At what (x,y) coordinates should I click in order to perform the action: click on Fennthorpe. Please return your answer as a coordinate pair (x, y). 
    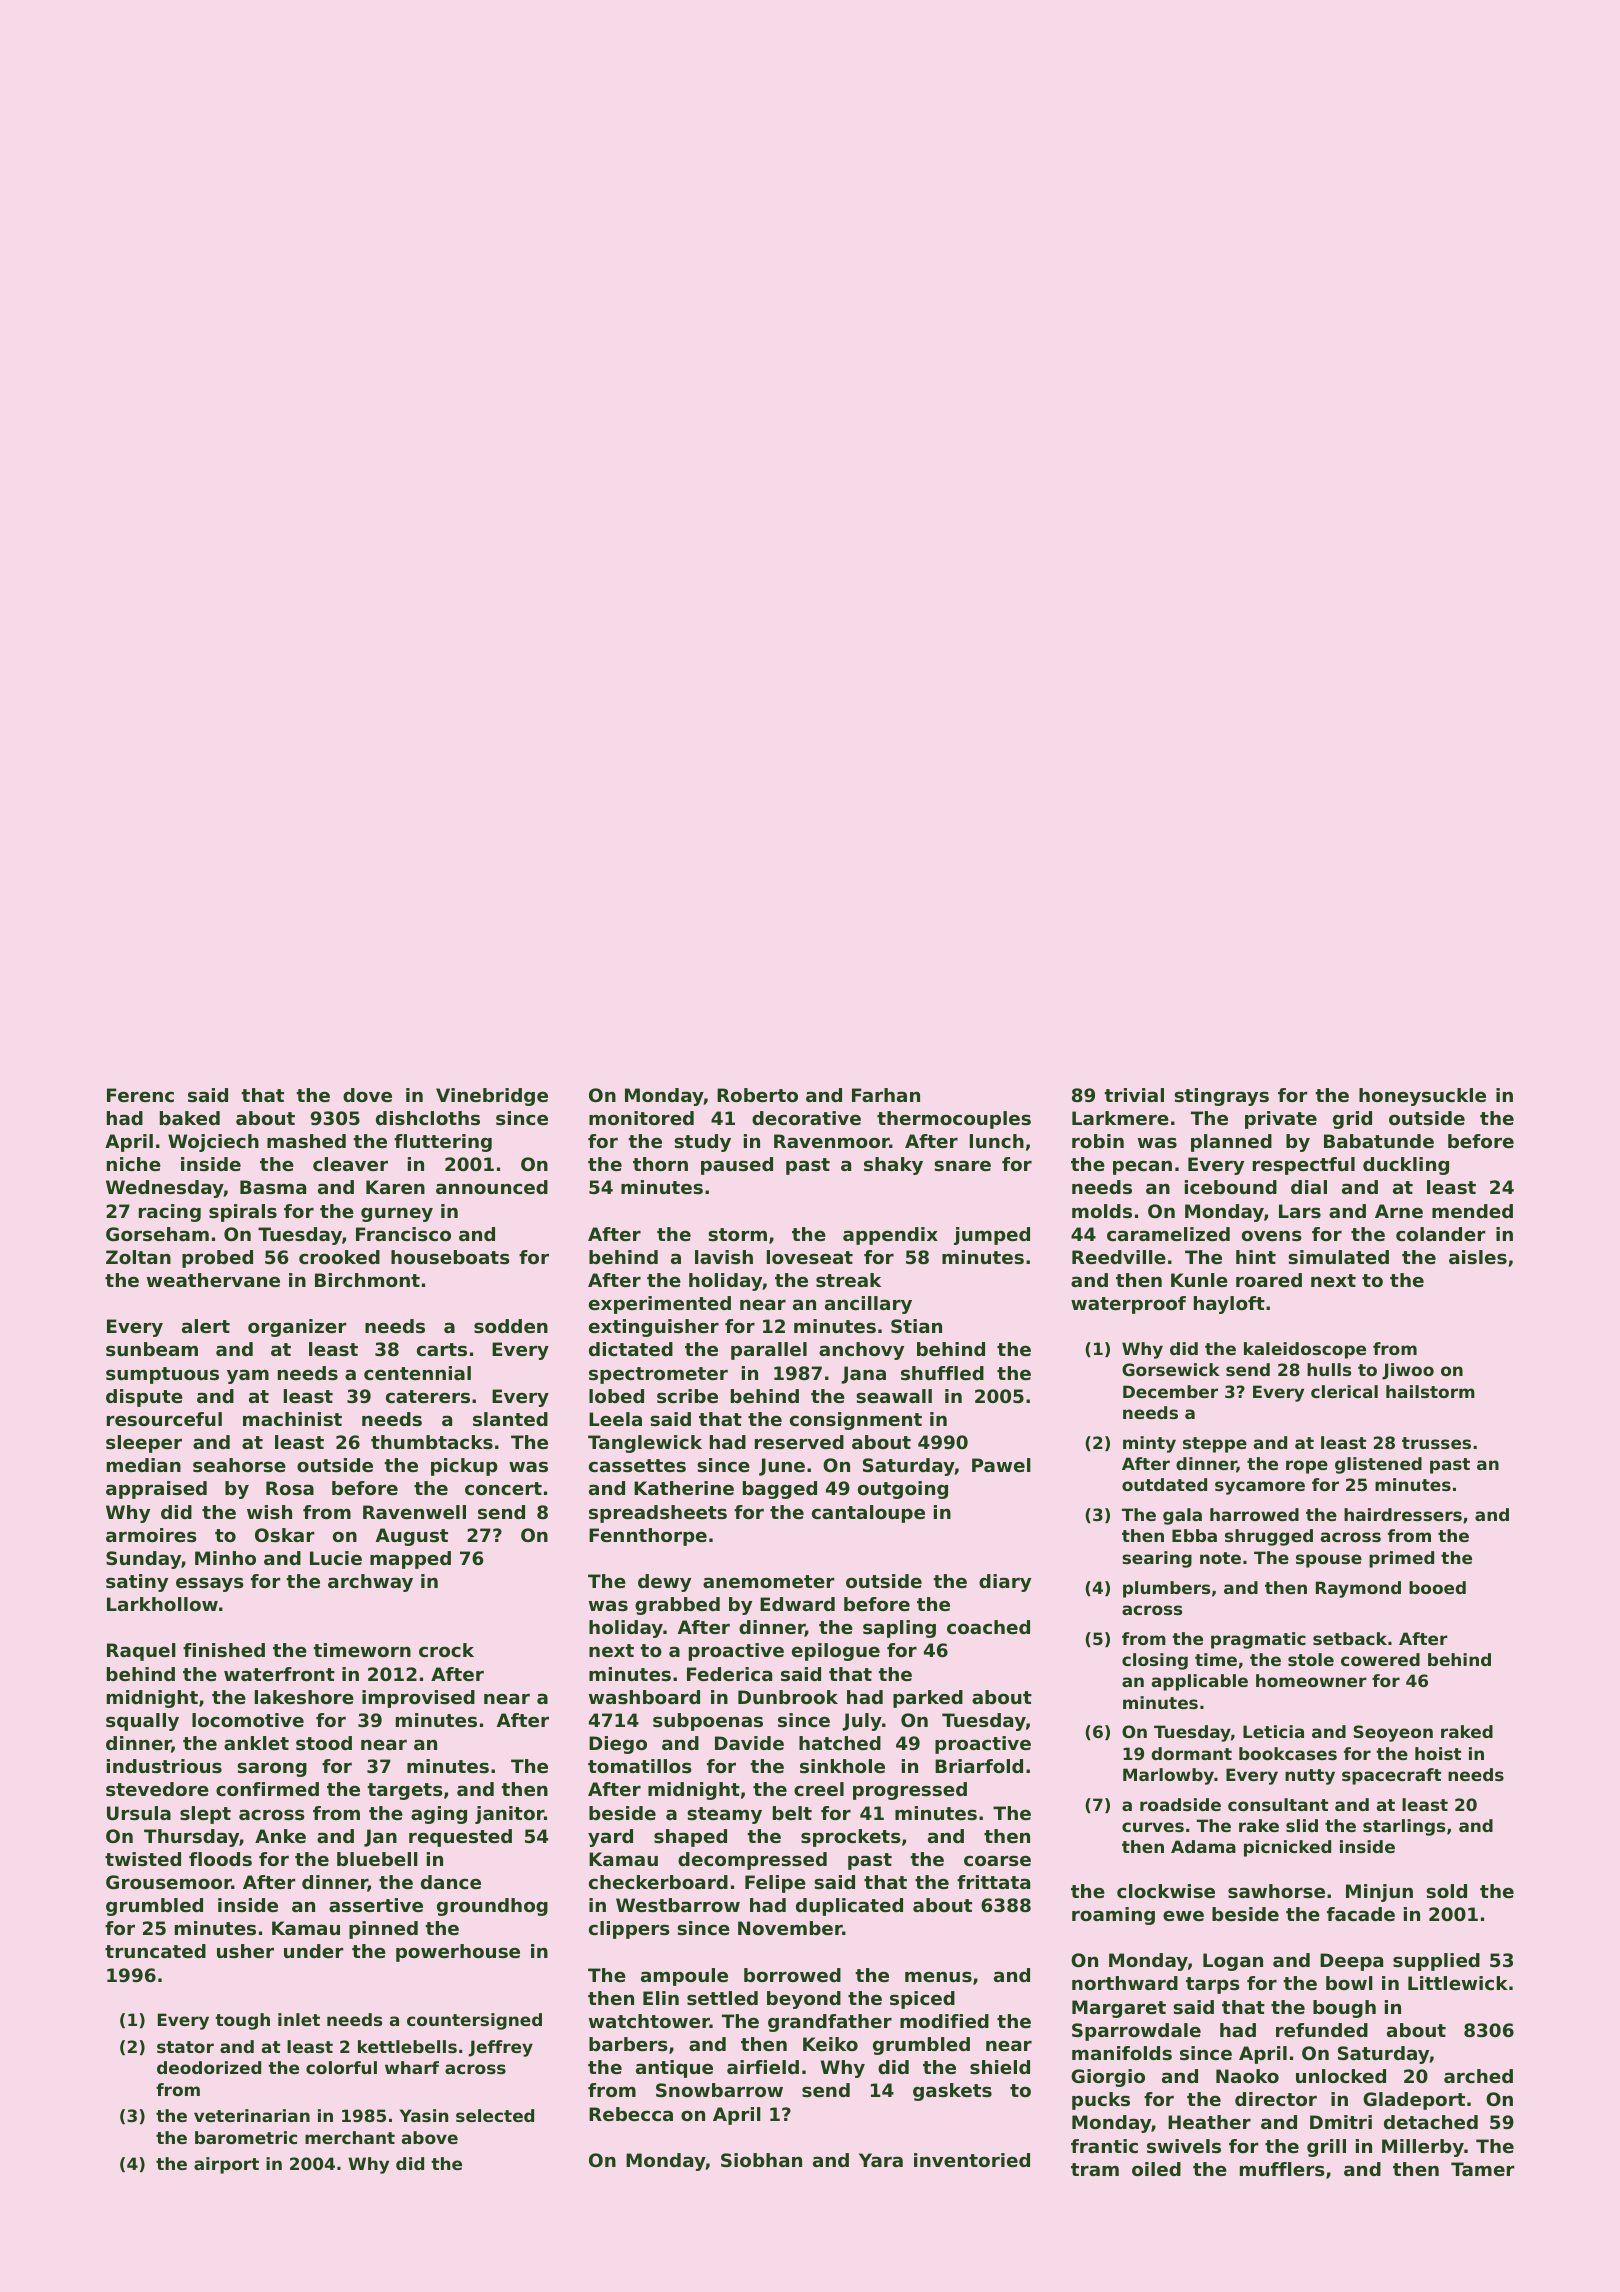
    Looking at the image, I should click on (648, 1537).
